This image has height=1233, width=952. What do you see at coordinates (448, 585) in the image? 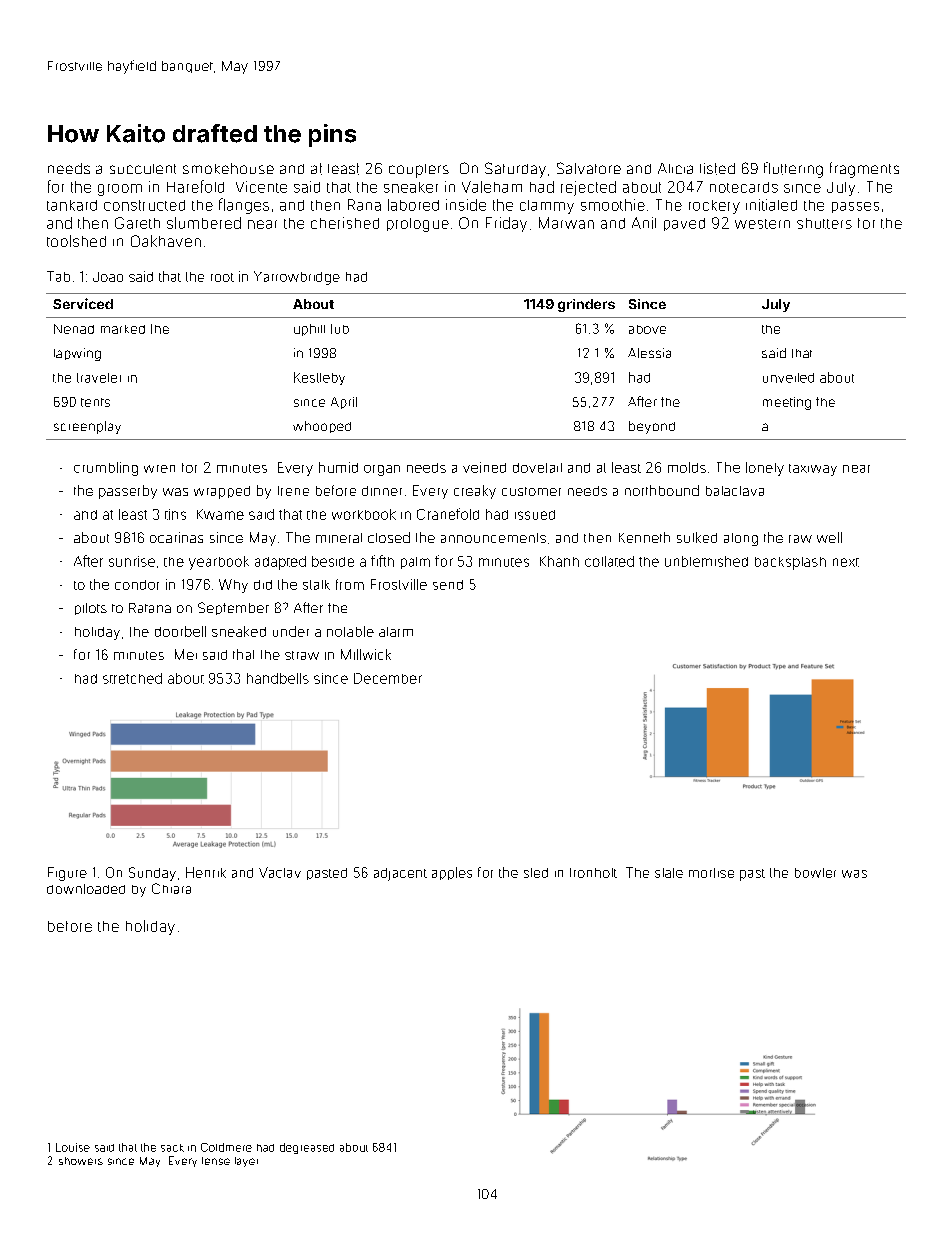
I see `send` at bounding box center [448, 585].
